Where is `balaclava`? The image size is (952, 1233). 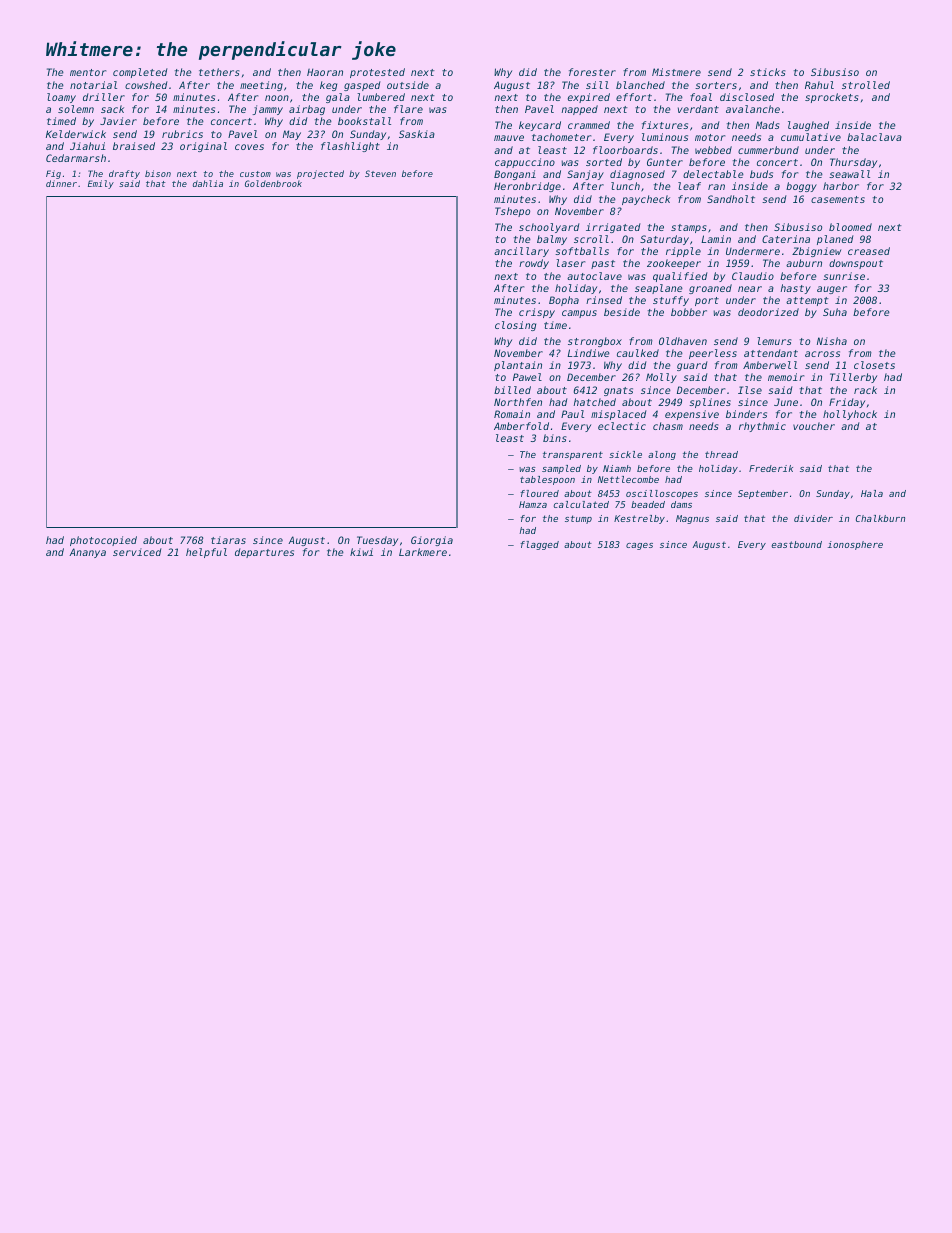 balaclava is located at coordinates (874, 137).
